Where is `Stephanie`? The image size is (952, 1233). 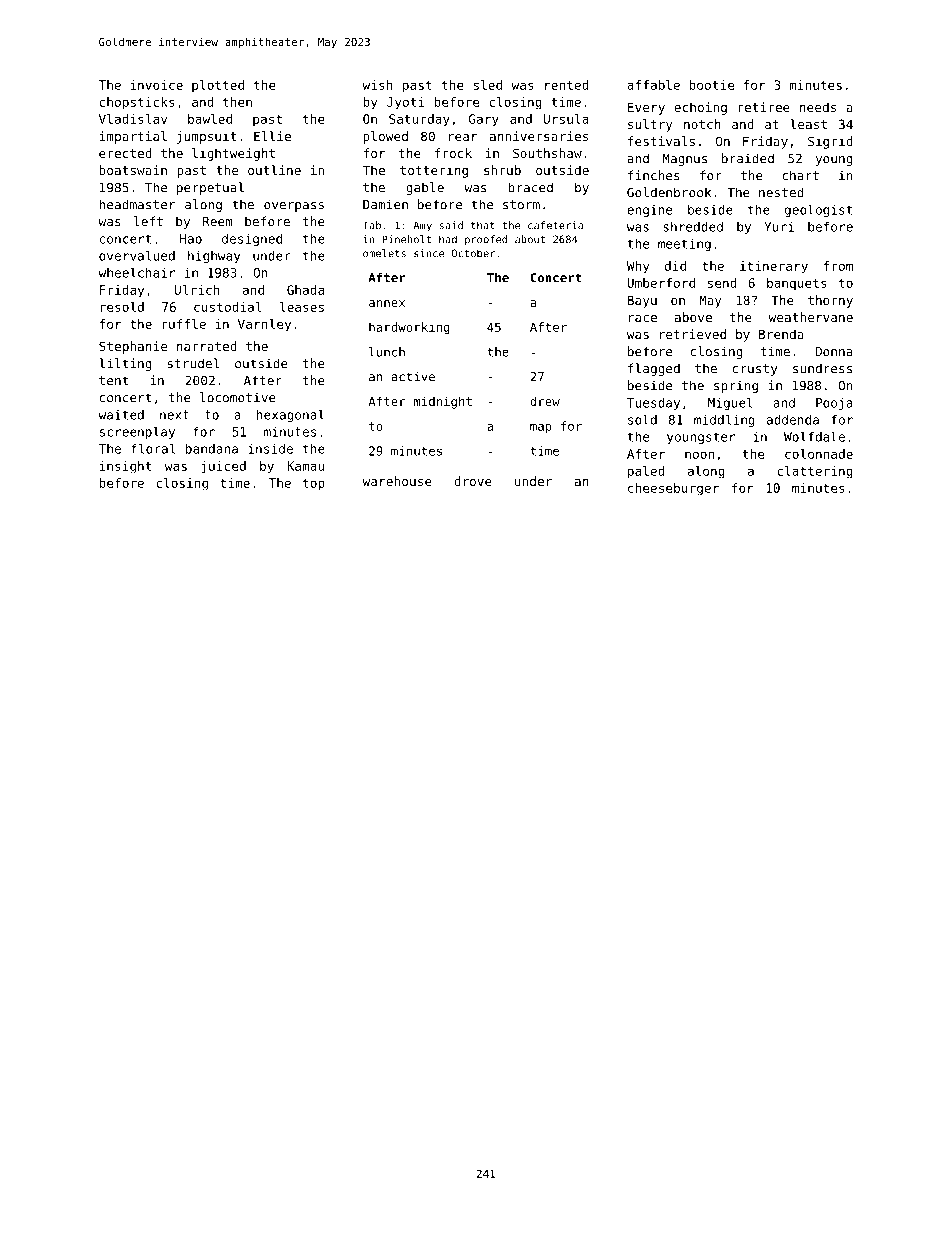 Stephanie is located at coordinates (133, 347).
